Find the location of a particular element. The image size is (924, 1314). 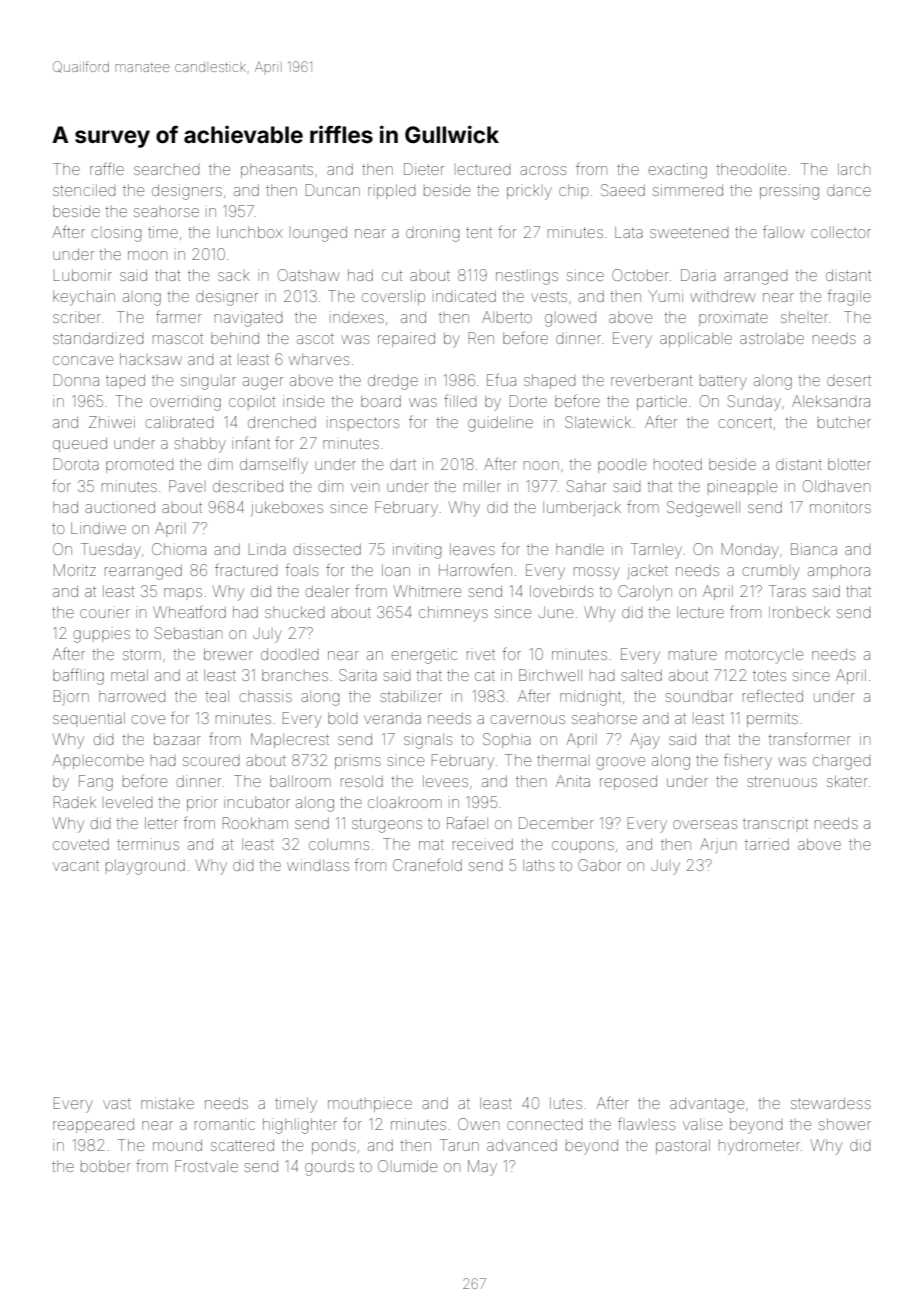

hydrometer is located at coordinates (759, 1147).
